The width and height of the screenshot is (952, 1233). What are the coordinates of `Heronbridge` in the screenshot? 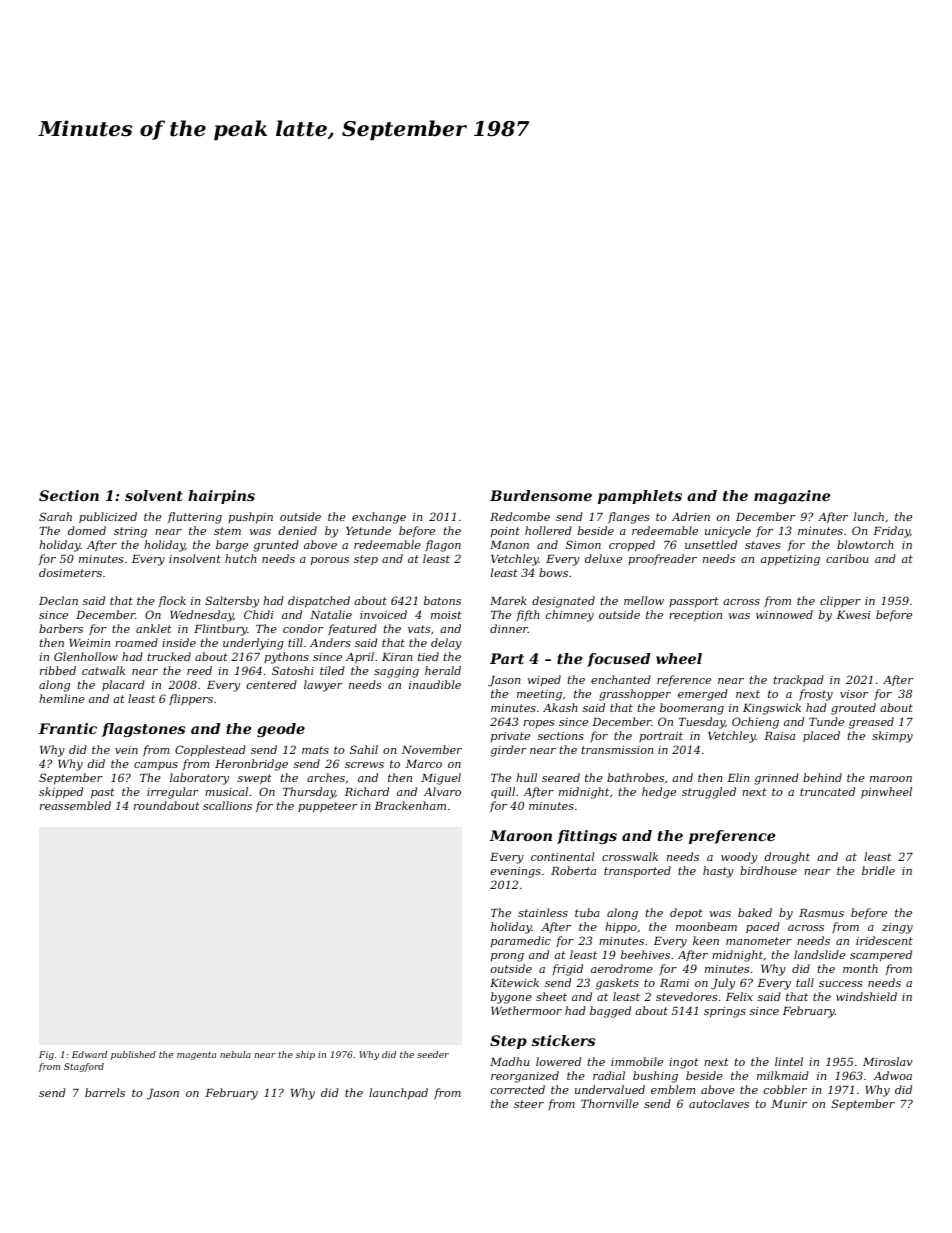 It's located at (251, 765).
